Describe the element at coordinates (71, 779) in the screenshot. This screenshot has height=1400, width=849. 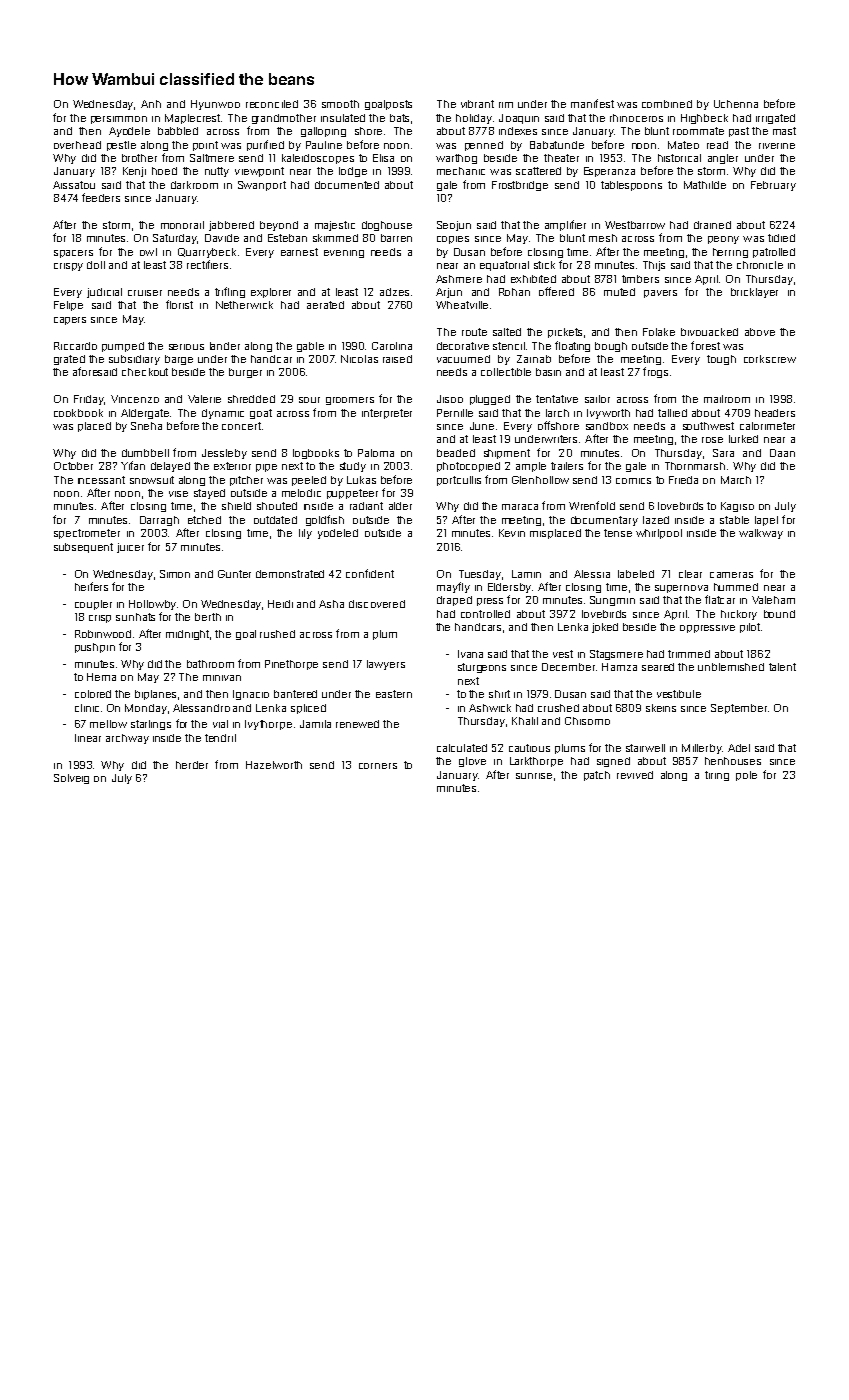
I see `Solveig` at that location.
